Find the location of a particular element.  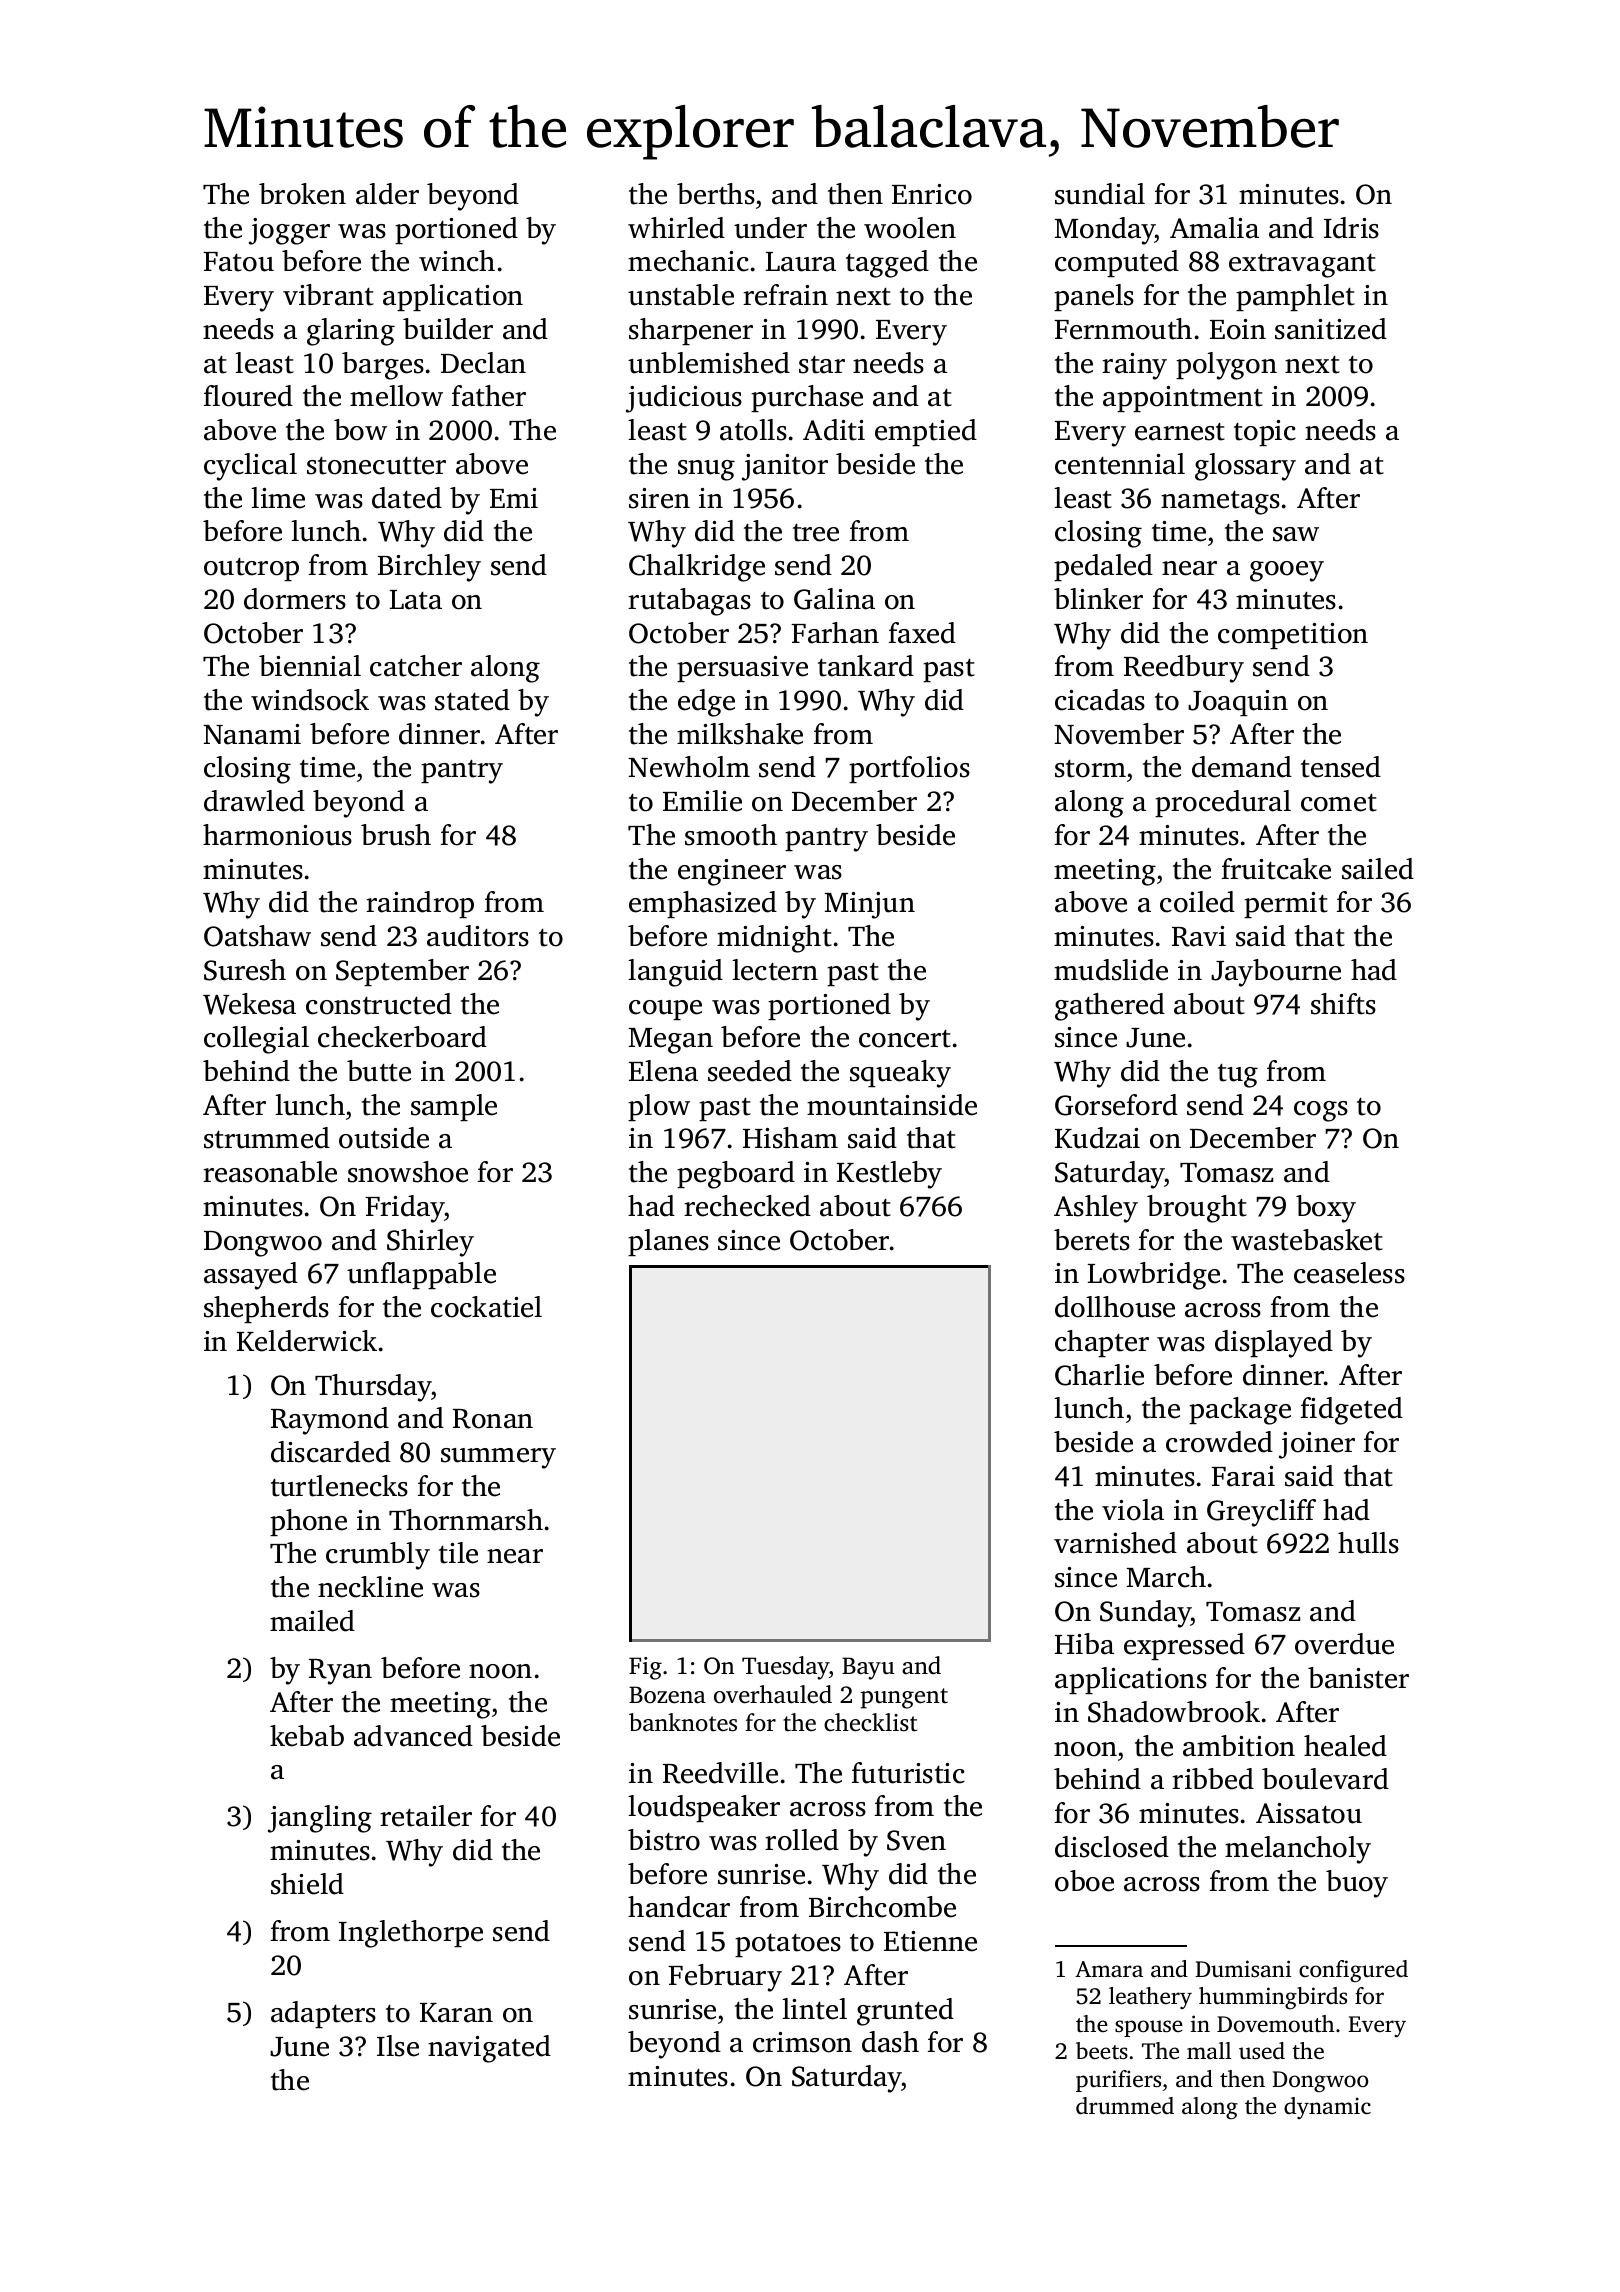

Wekesa is located at coordinates (249, 1004).
